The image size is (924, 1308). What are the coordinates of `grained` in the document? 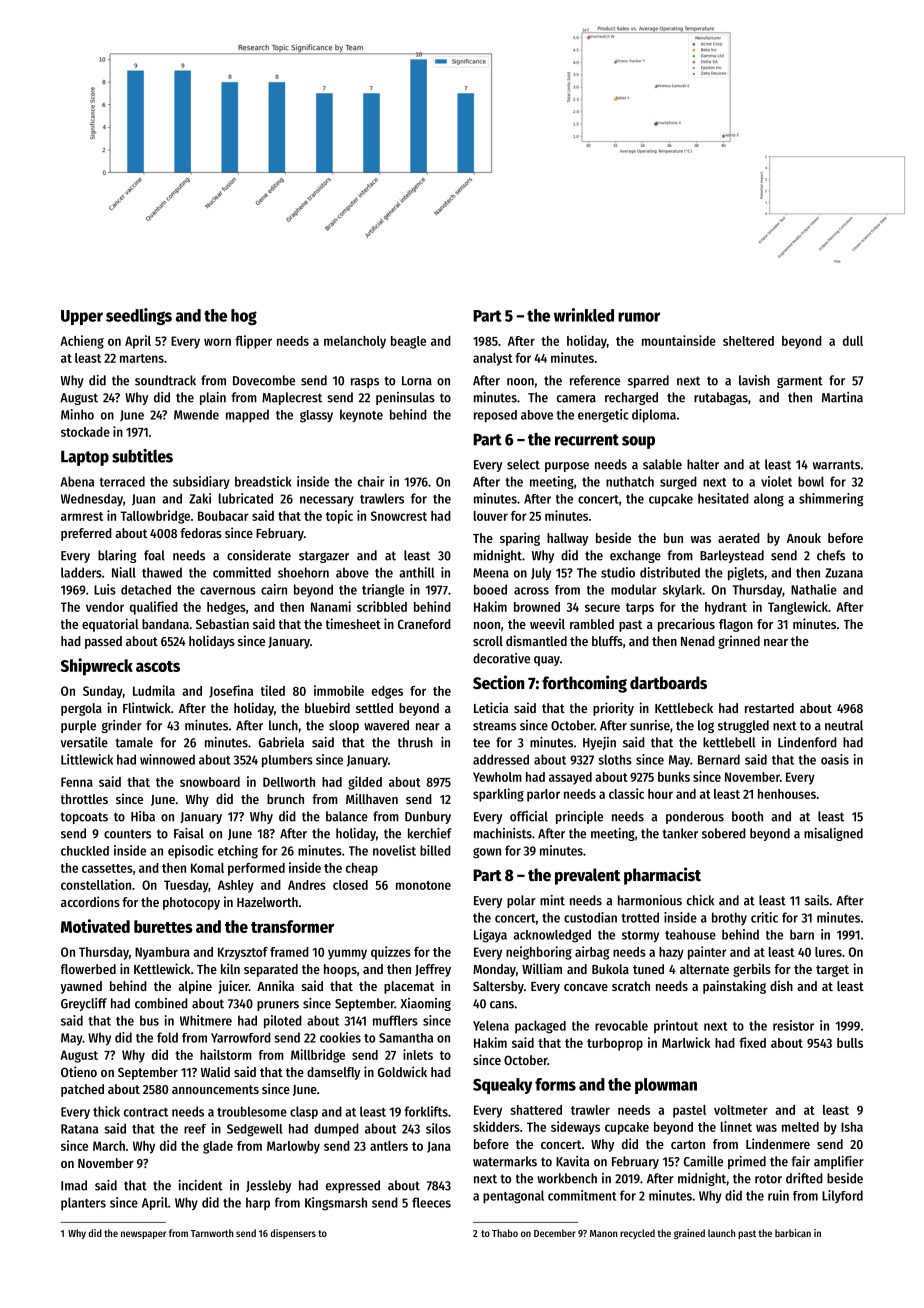 It's located at (689, 1234).
